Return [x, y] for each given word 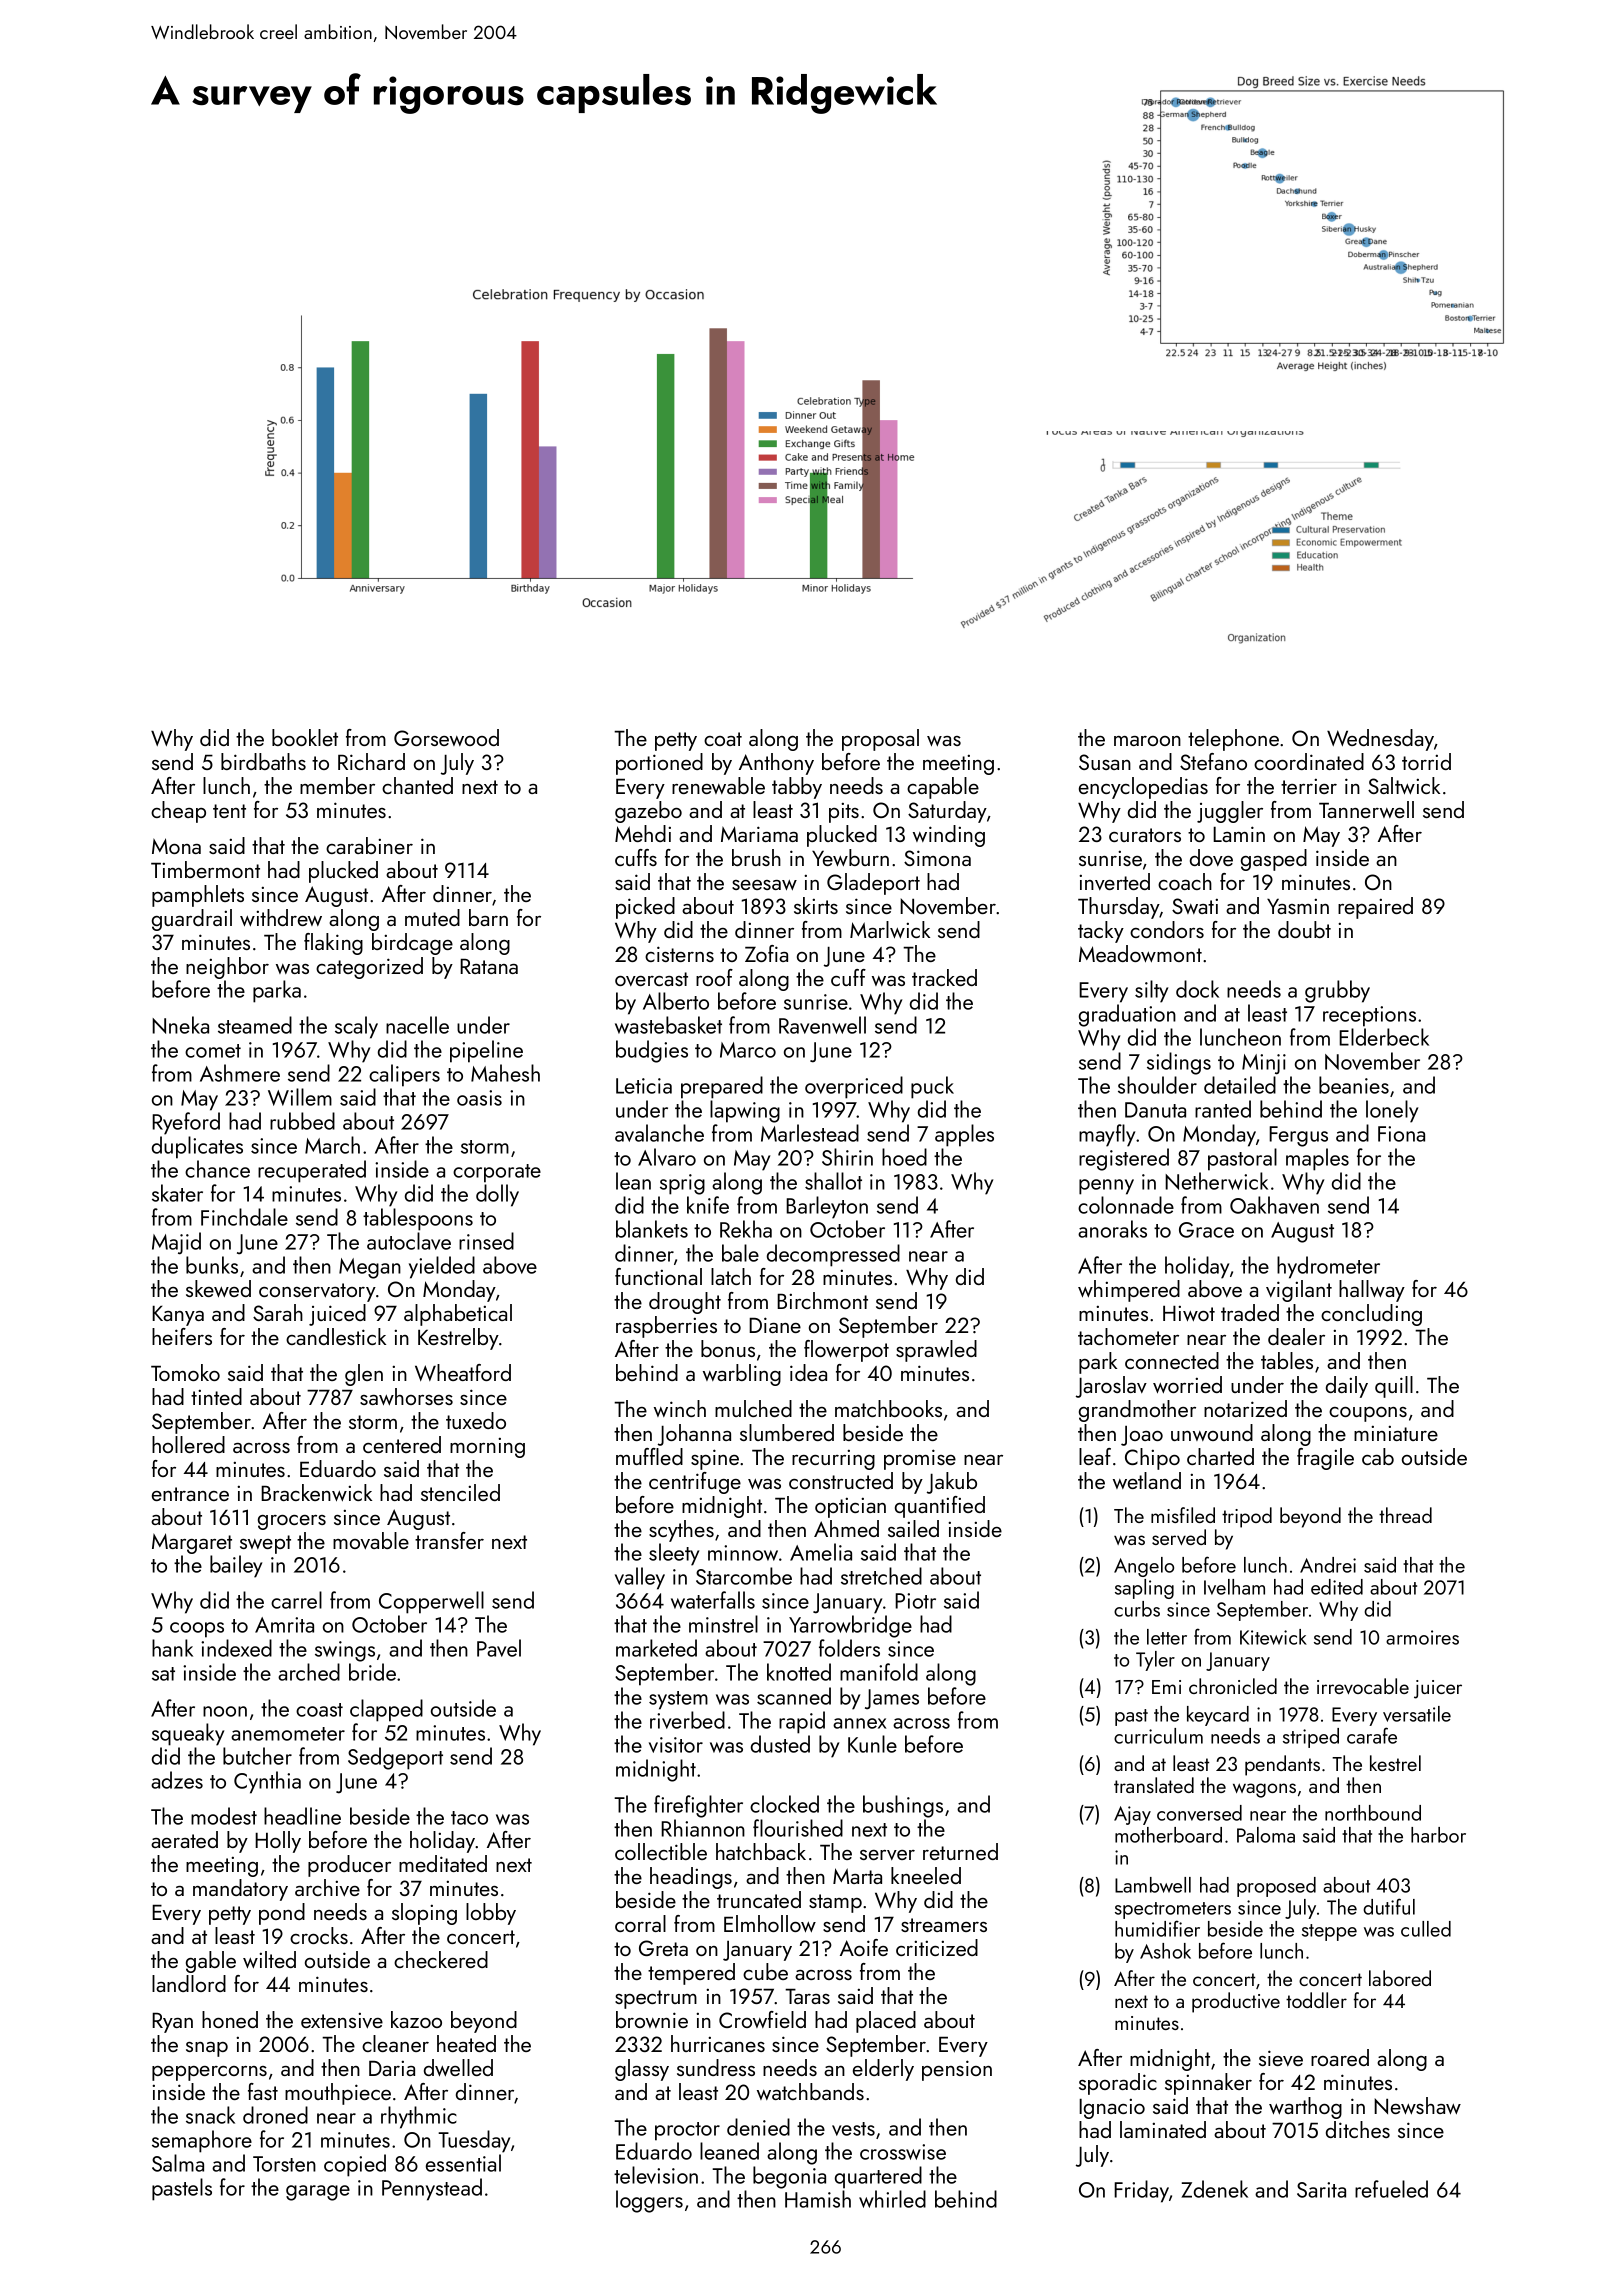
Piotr [915, 1601]
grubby [1337, 991]
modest [224, 1816]
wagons [1264, 1790]
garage [318, 2193]
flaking [333, 944]
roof [714, 977]
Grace [1206, 1230]
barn [488, 917]
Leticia [644, 1086]
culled [1426, 1929]
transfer [449, 1540]
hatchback [761, 1851]
